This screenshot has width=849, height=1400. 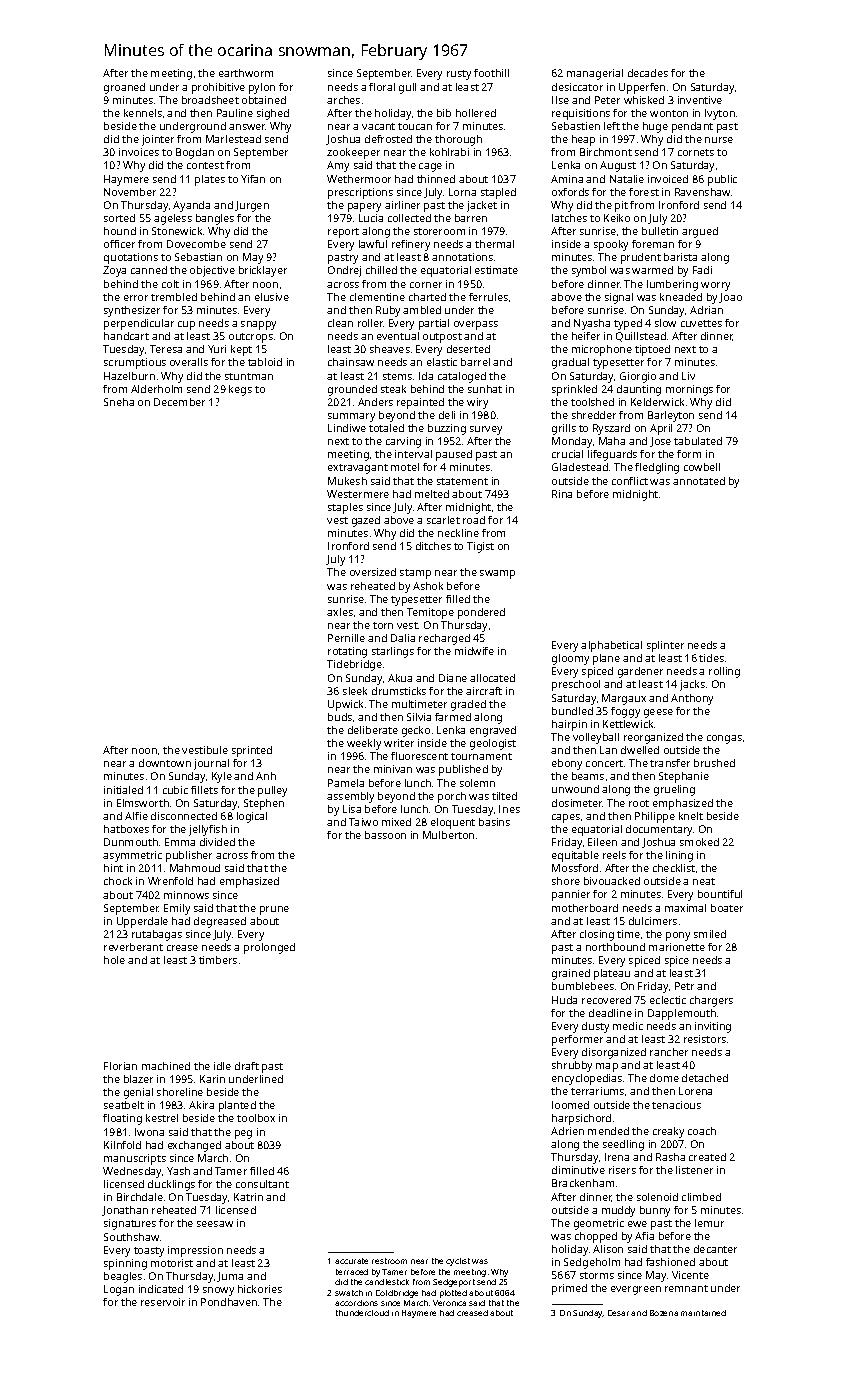 What do you see at coordinates (140, 1197) in the screenshot?
I see `Birchdale` at bounding box center [140, 1197].
